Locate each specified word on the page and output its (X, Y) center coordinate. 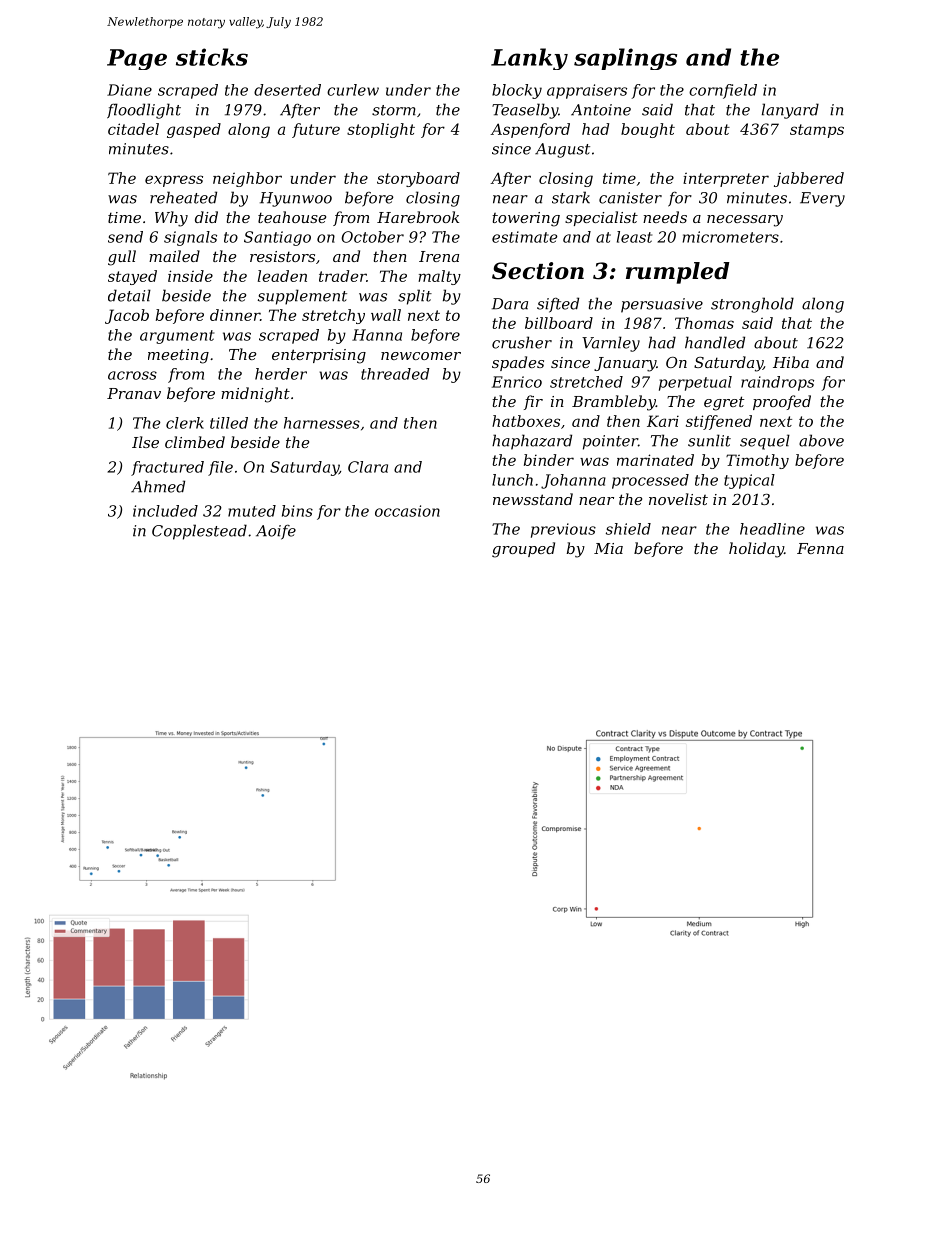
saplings (625, 59)
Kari (663, 421)
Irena (439, 256)
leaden (282, 276)
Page (137, 59)
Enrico (517, 382)
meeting (178, 356)
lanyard (790, 111)
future (316, 130)
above (821, 440)
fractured (167, 468)
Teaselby (525, 111)
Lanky (529, 59)
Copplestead (199, 532)
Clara (368, 467)
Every (822, 199)
